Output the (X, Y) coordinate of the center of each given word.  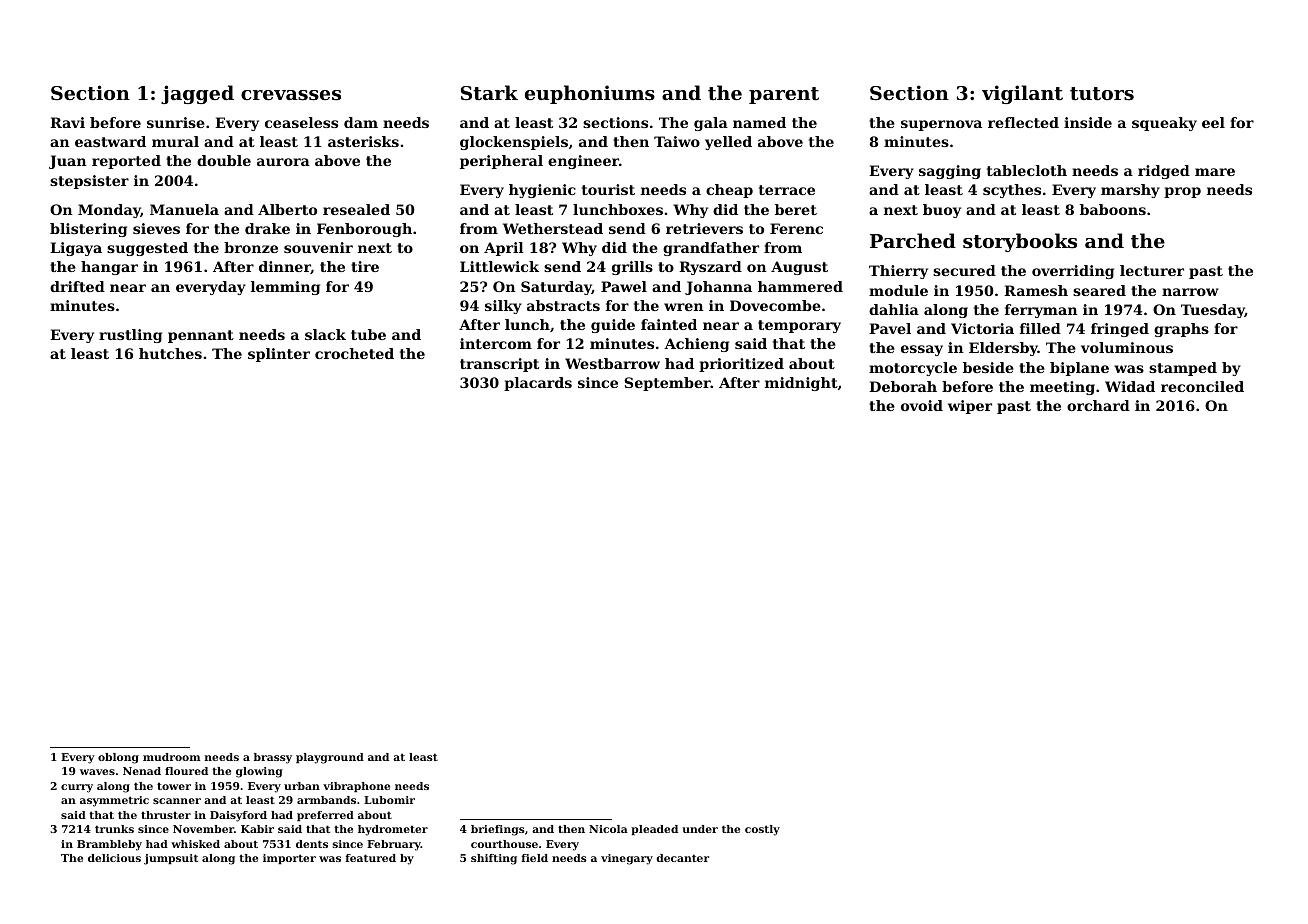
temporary (799, 326)
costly (762, 830)
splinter (279, 355)
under (700, 829)
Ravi (67, 122)
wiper (970, 407)
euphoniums (590, 94)
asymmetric (114, 801)
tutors (1102, 94)
